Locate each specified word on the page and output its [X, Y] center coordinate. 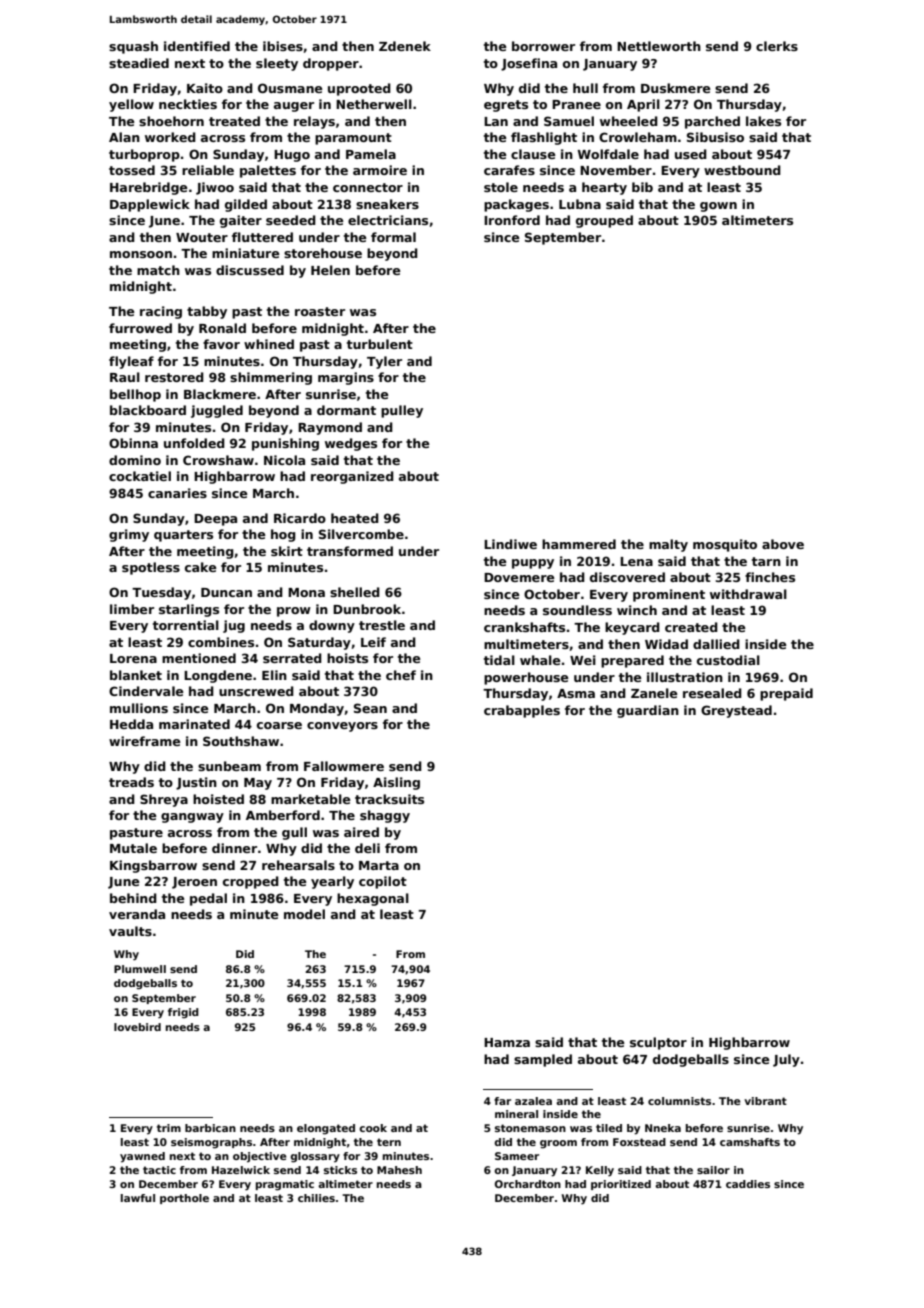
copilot [383, 882]
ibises [283, 46]
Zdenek [405, 46]
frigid [183, 1013]
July [786, 1060]
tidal [499, 660]
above [783, 544]
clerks [777, 46]
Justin [196, 783]
